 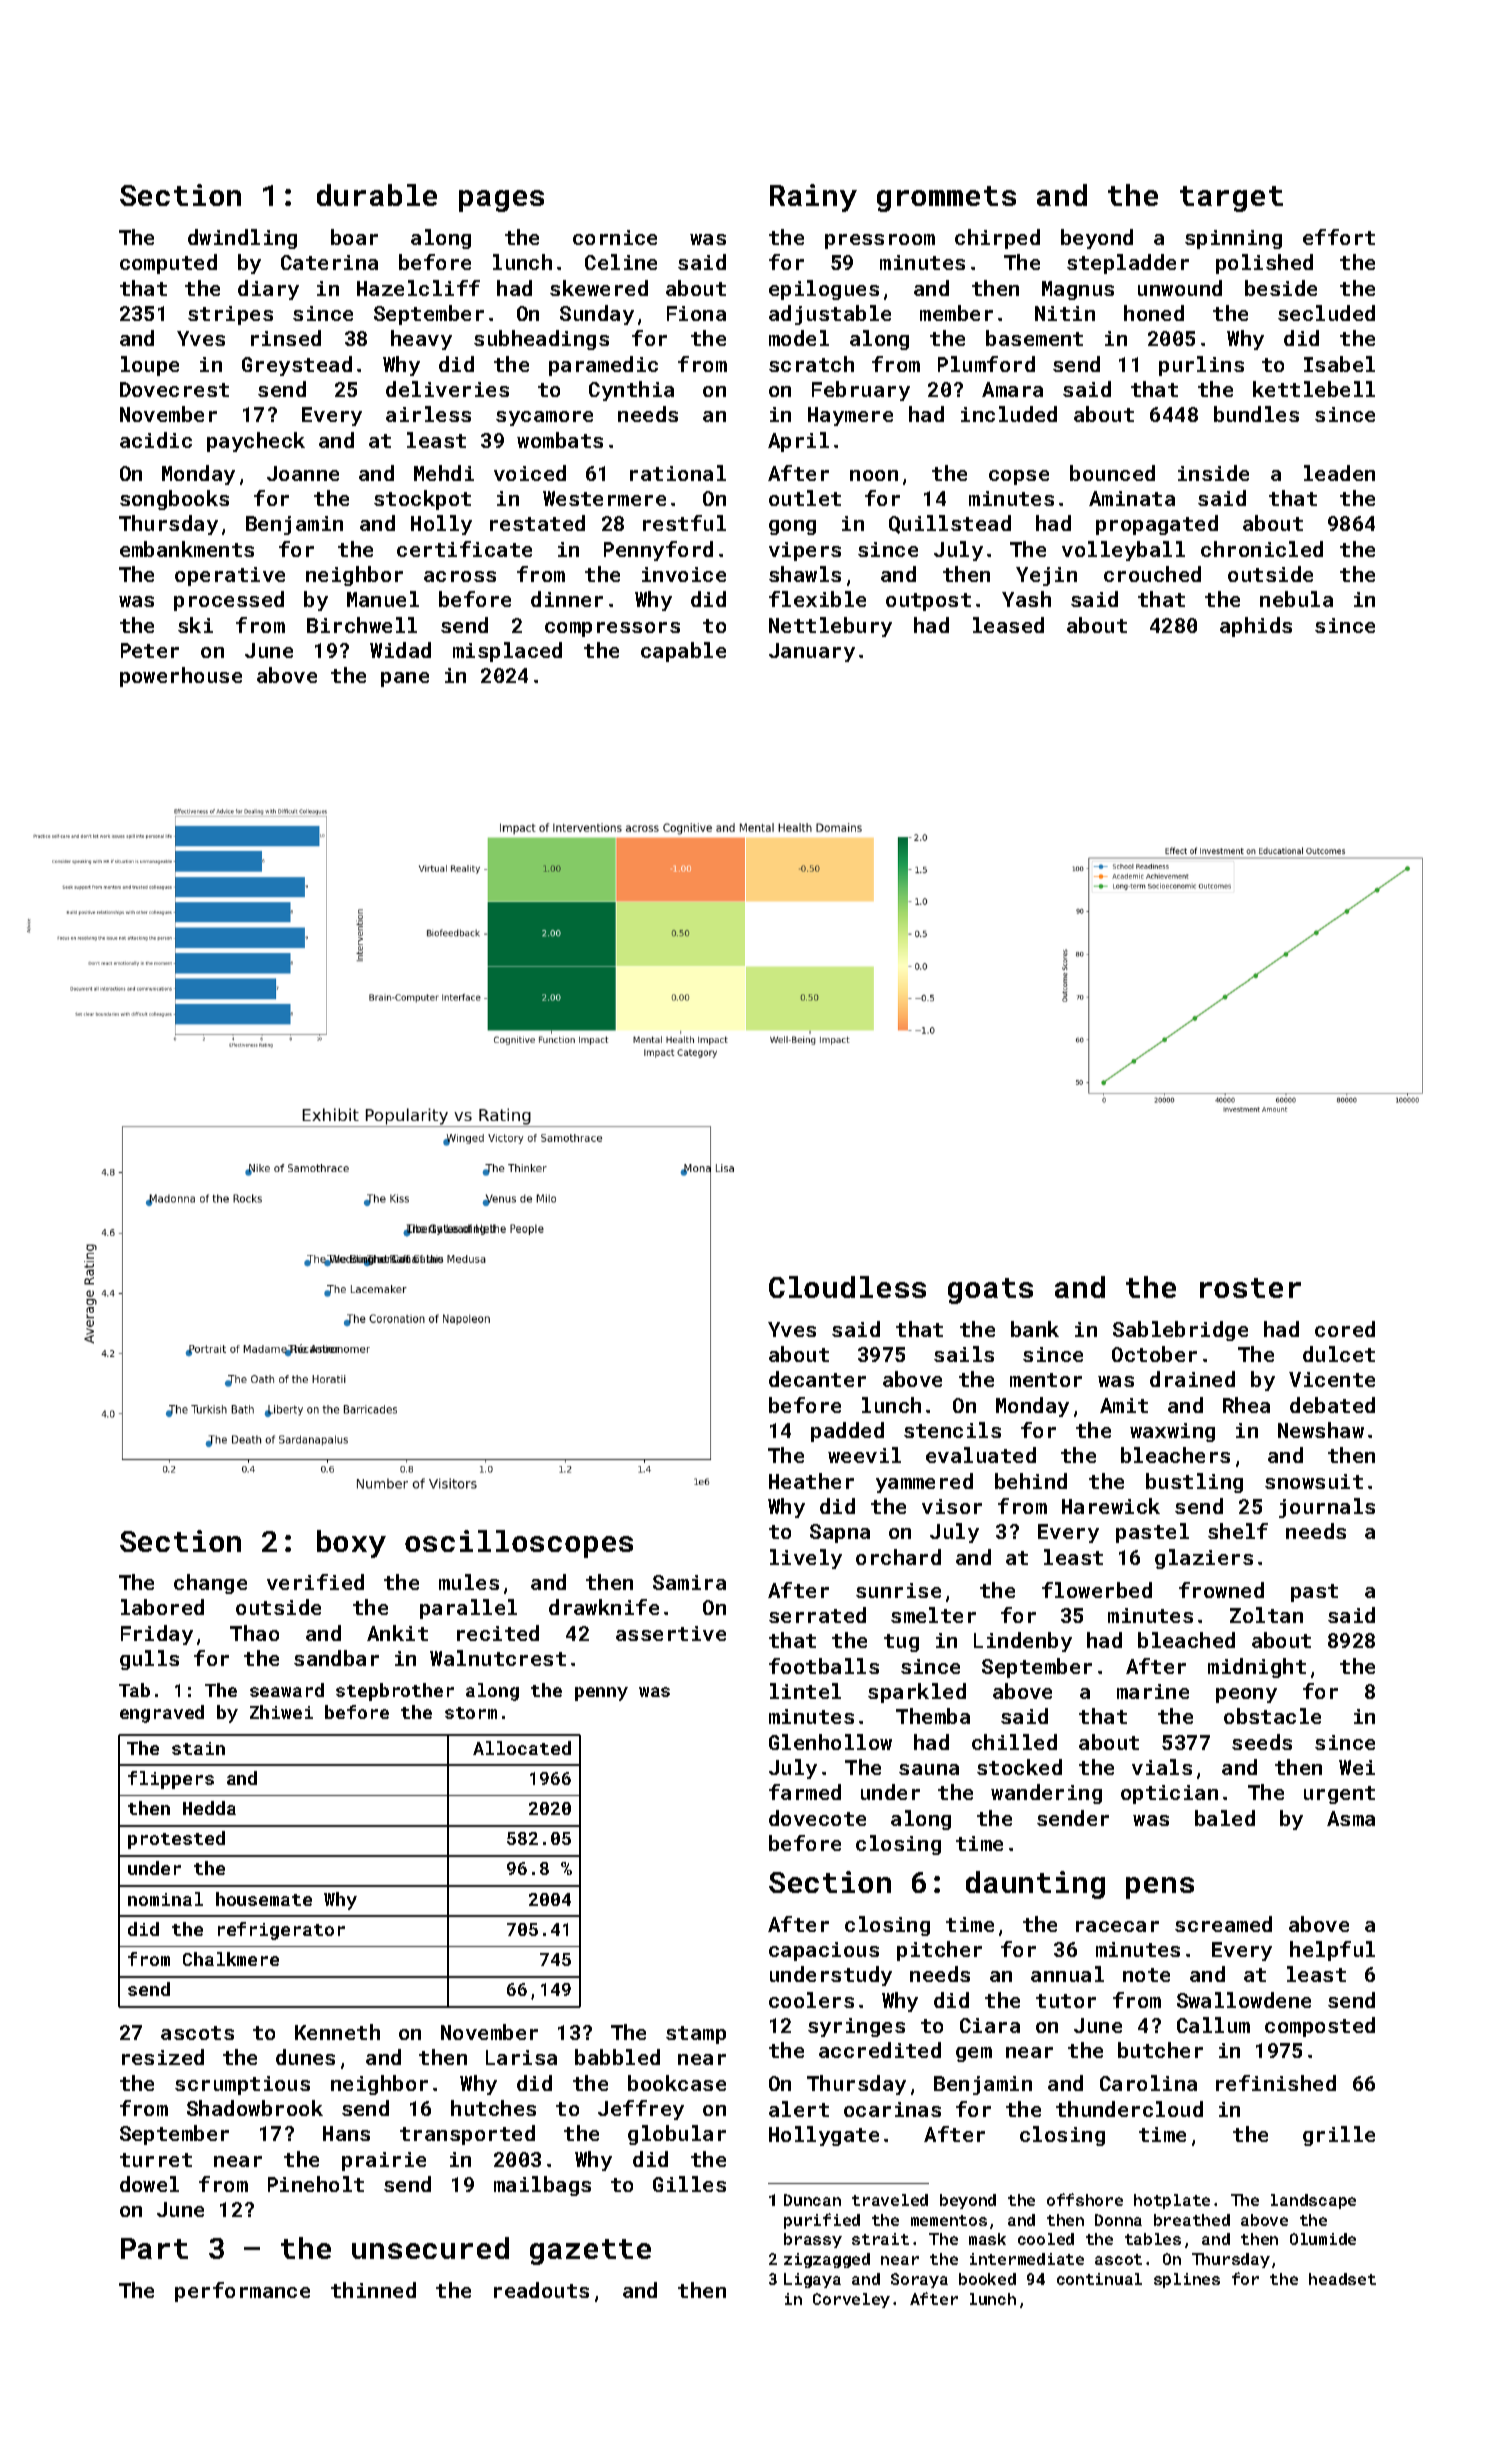 I want to click on shelf, so click(x=1238, y=1531).
